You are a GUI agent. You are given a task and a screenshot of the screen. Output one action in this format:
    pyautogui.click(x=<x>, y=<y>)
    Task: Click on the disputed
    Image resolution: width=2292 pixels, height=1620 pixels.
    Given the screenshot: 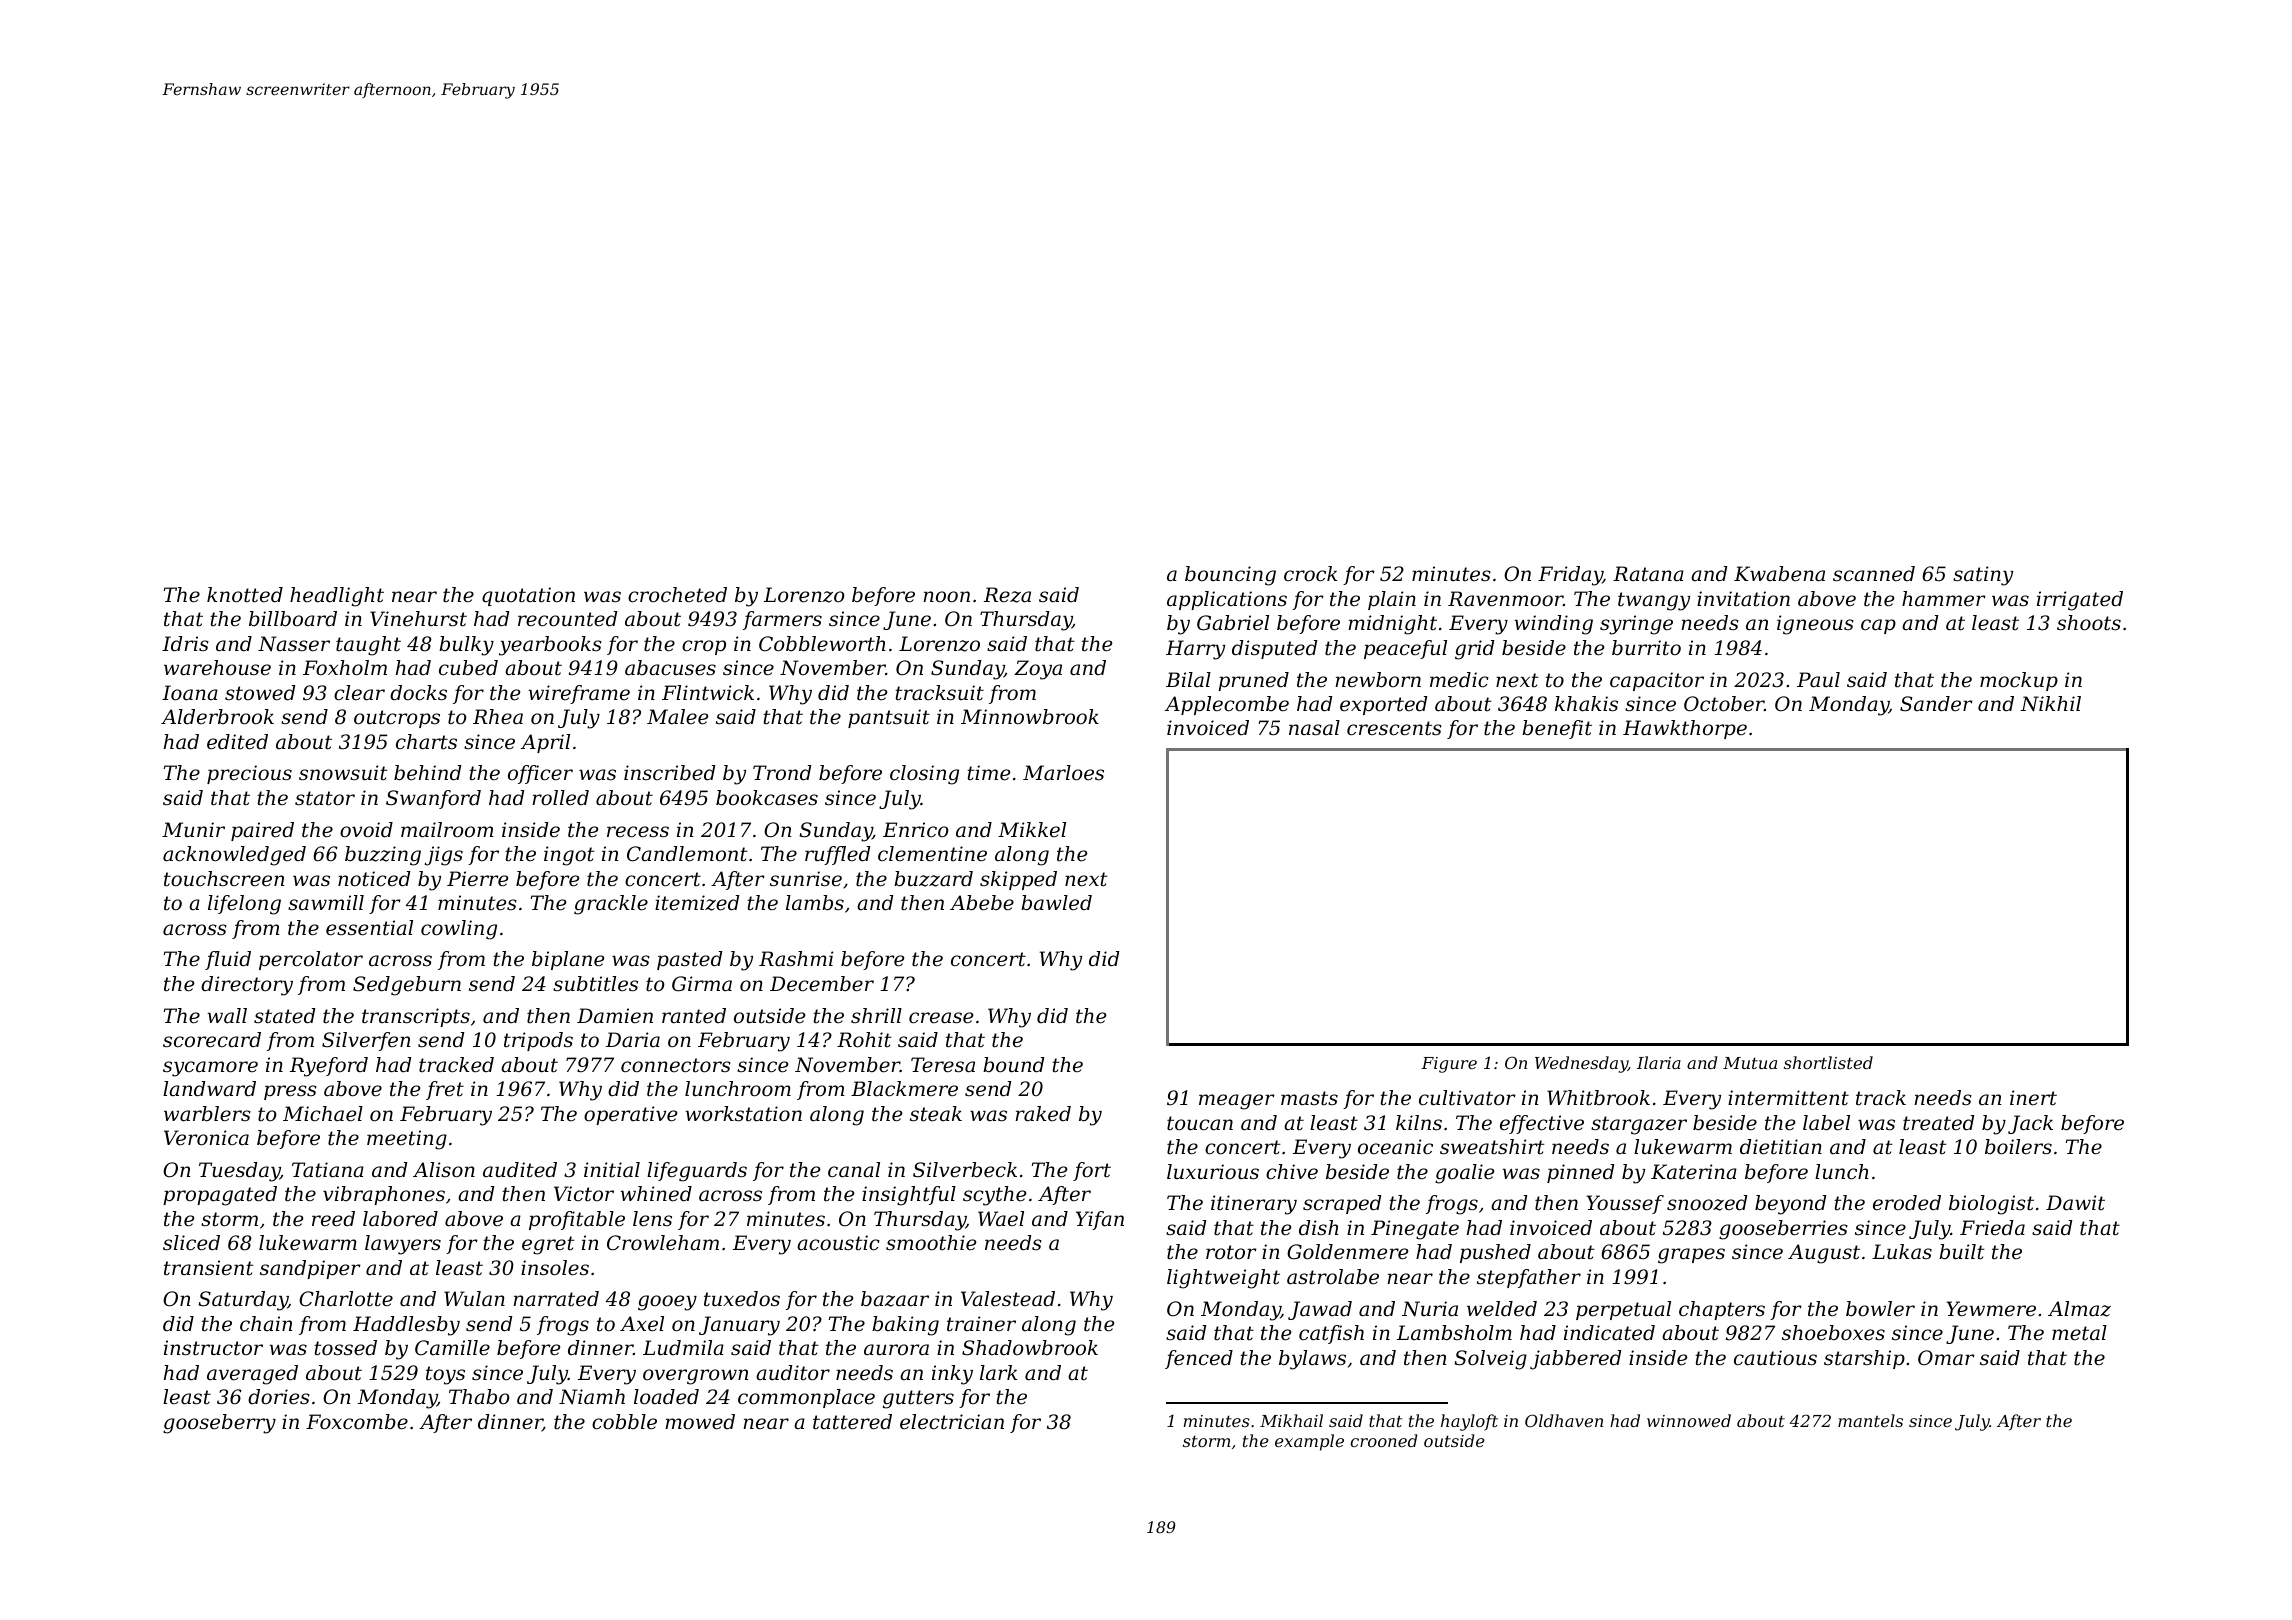 What is the action you would take?
    pyautogui.click(x=1274, y=649)
